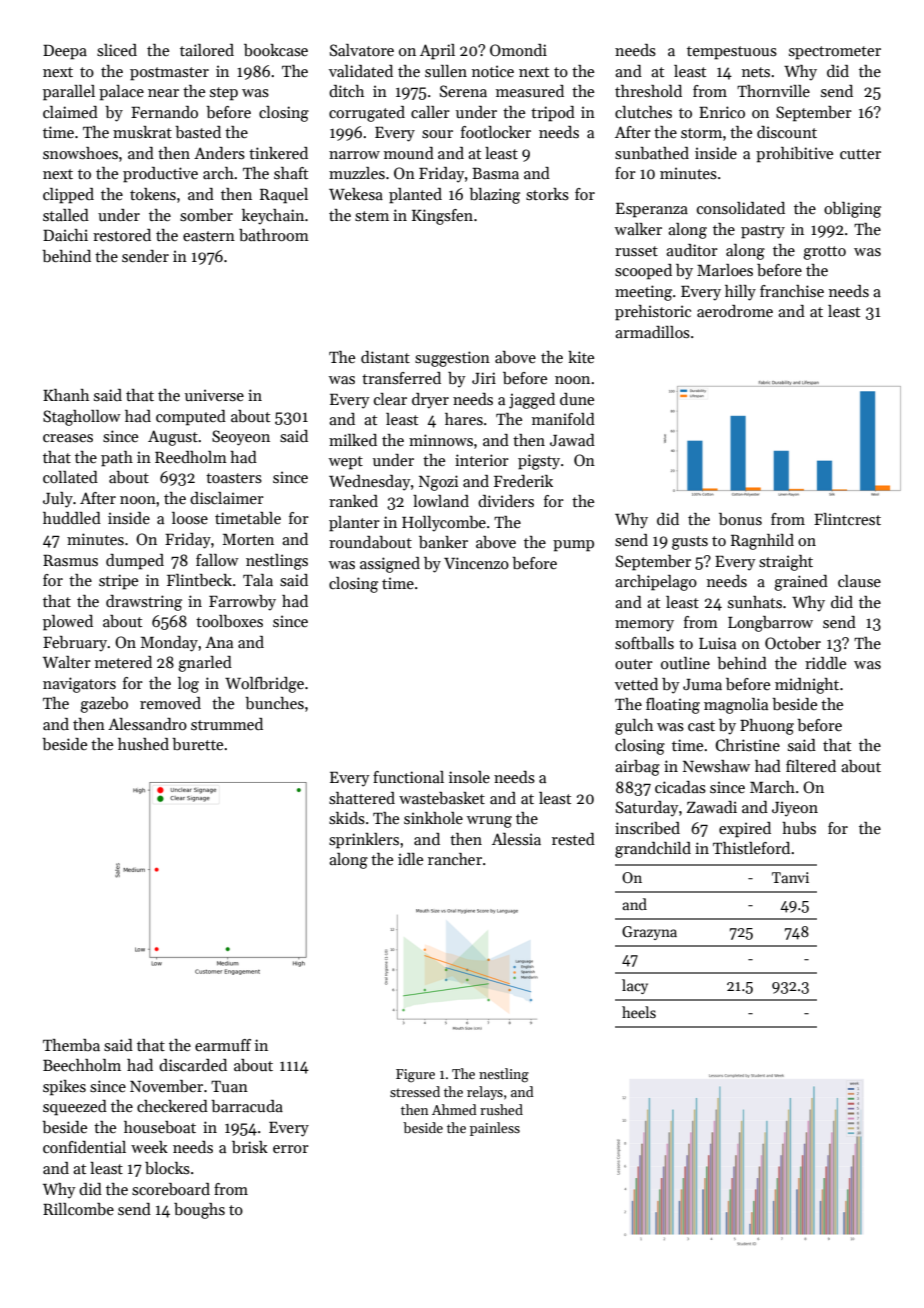 Image resolution: width=924 pixels, height=1308 pixels. Describe the element at coordinates (79, 685) in the page. I see `navigators` at that location.
